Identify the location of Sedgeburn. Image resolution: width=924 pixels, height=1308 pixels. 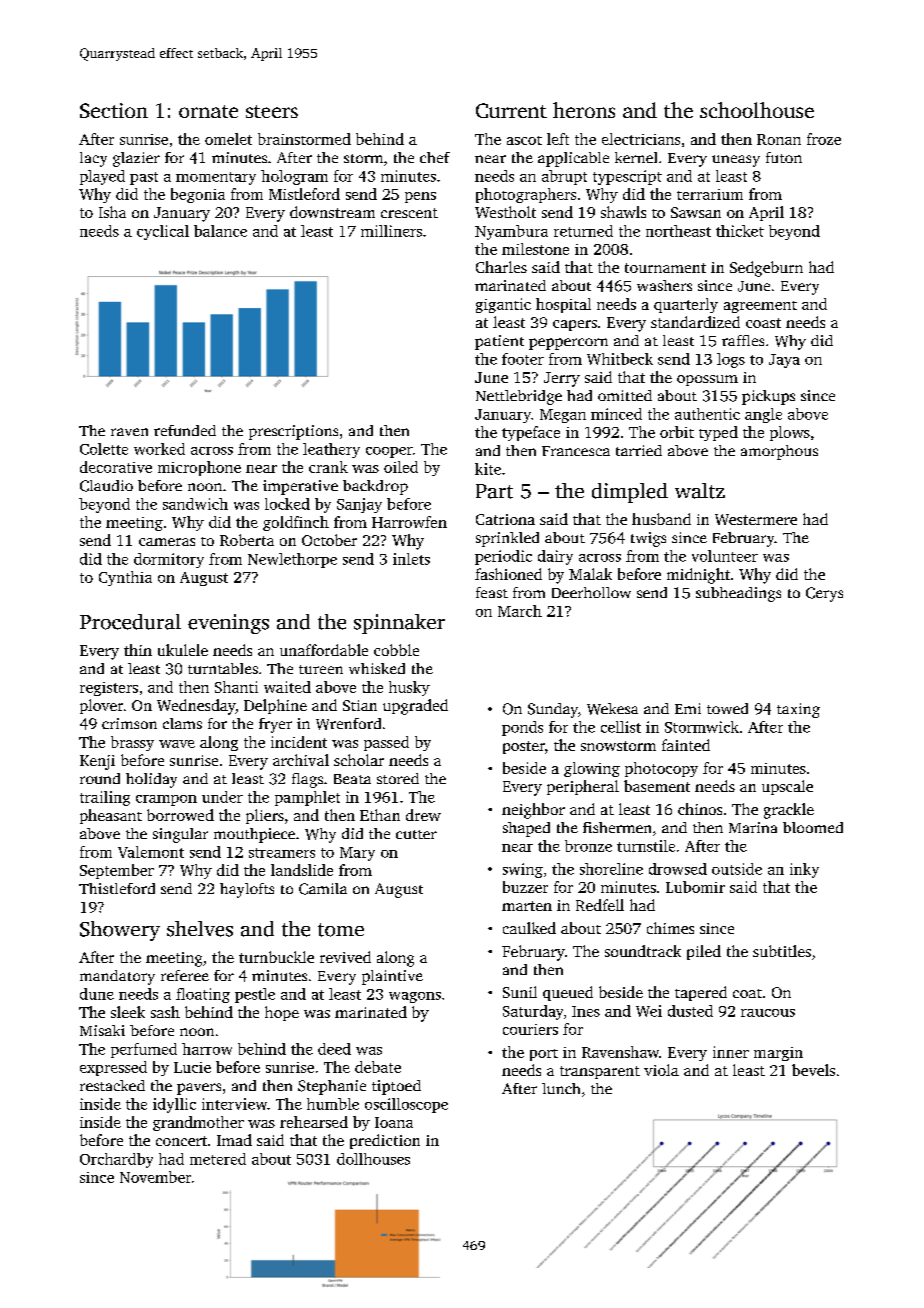
(766, 269).
